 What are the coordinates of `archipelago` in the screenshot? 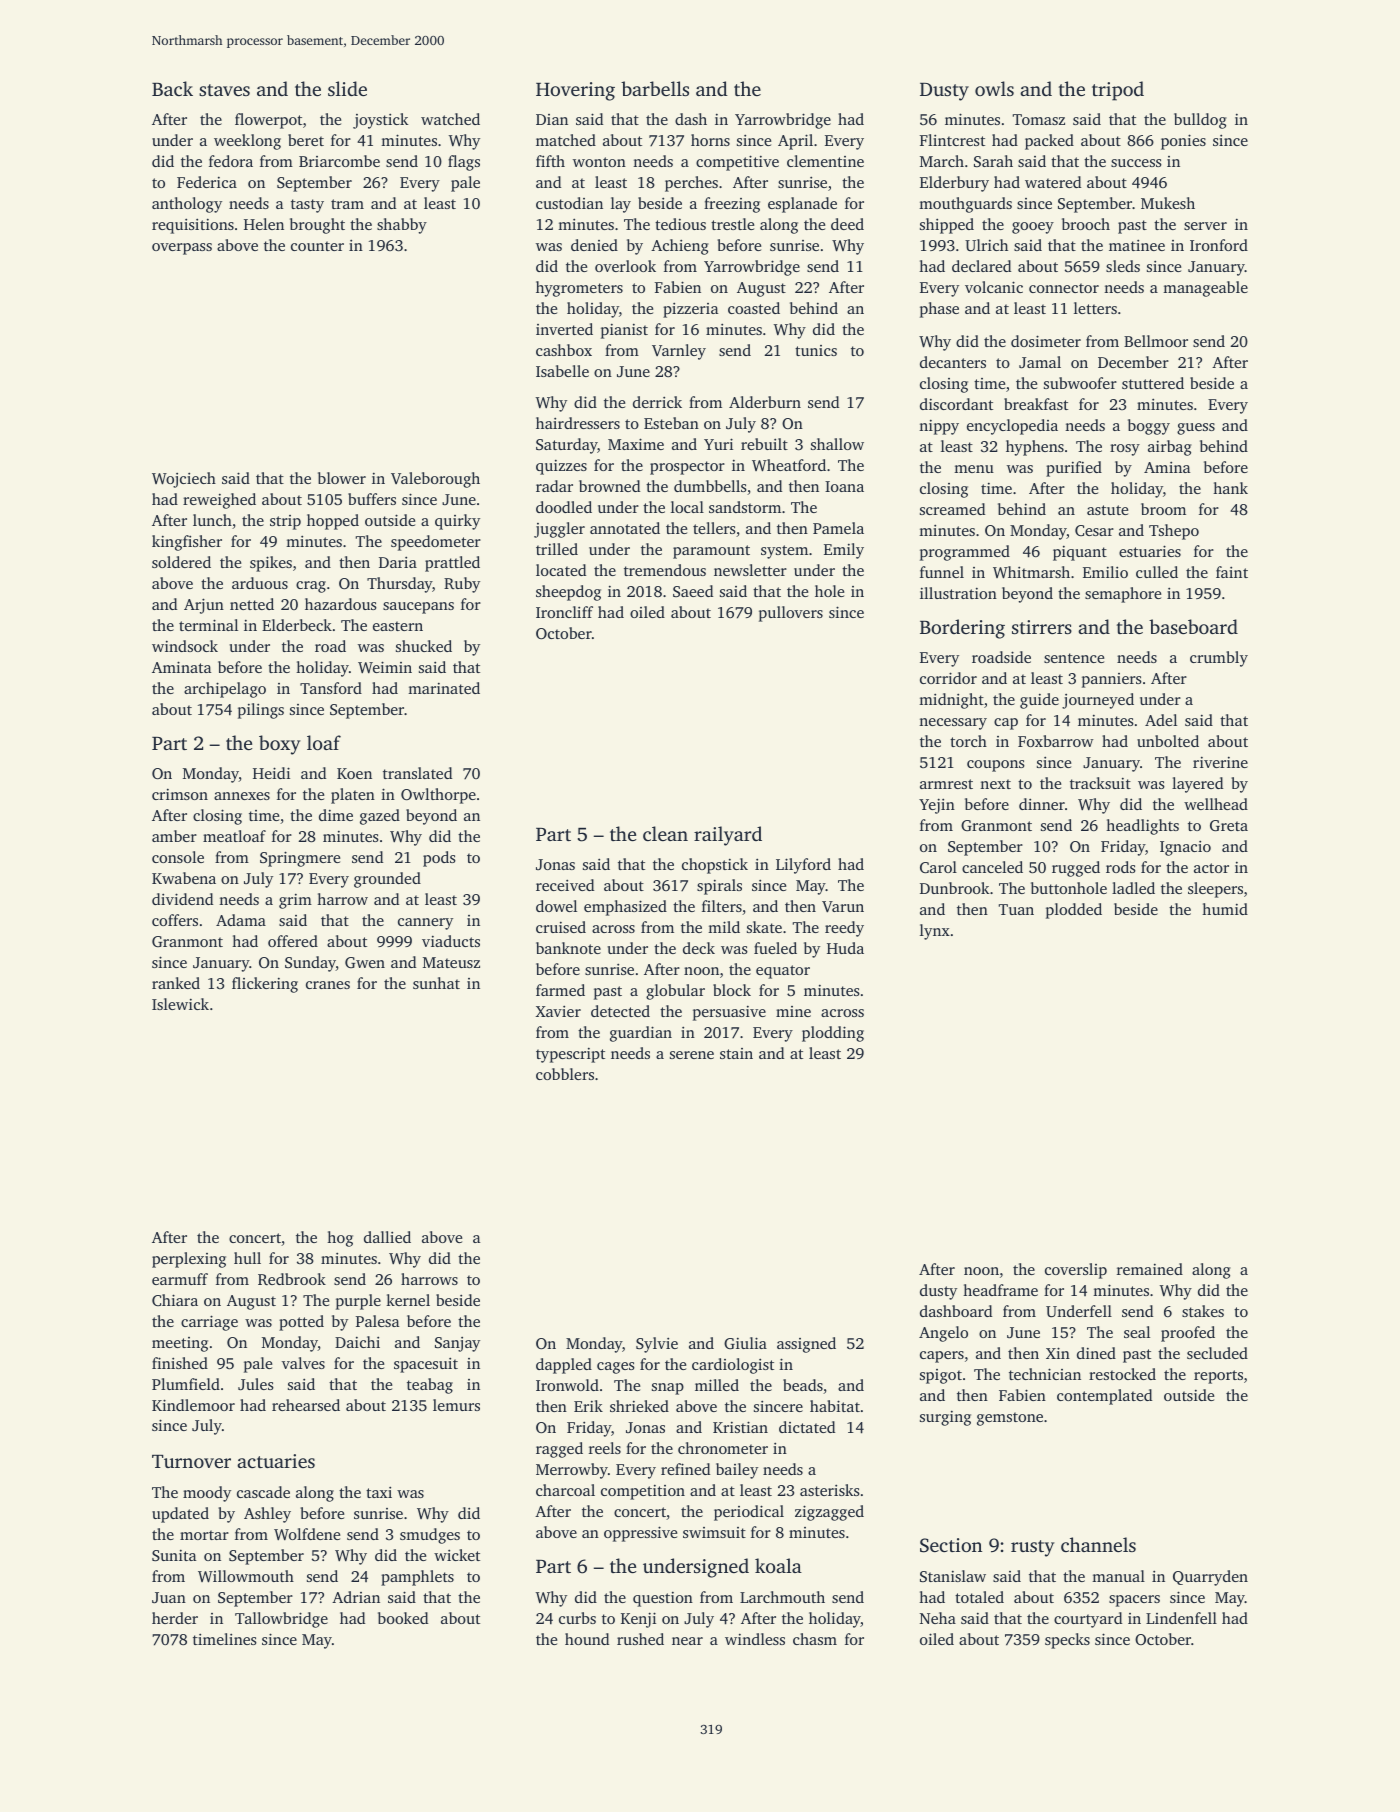 It's located at (225, 690).
